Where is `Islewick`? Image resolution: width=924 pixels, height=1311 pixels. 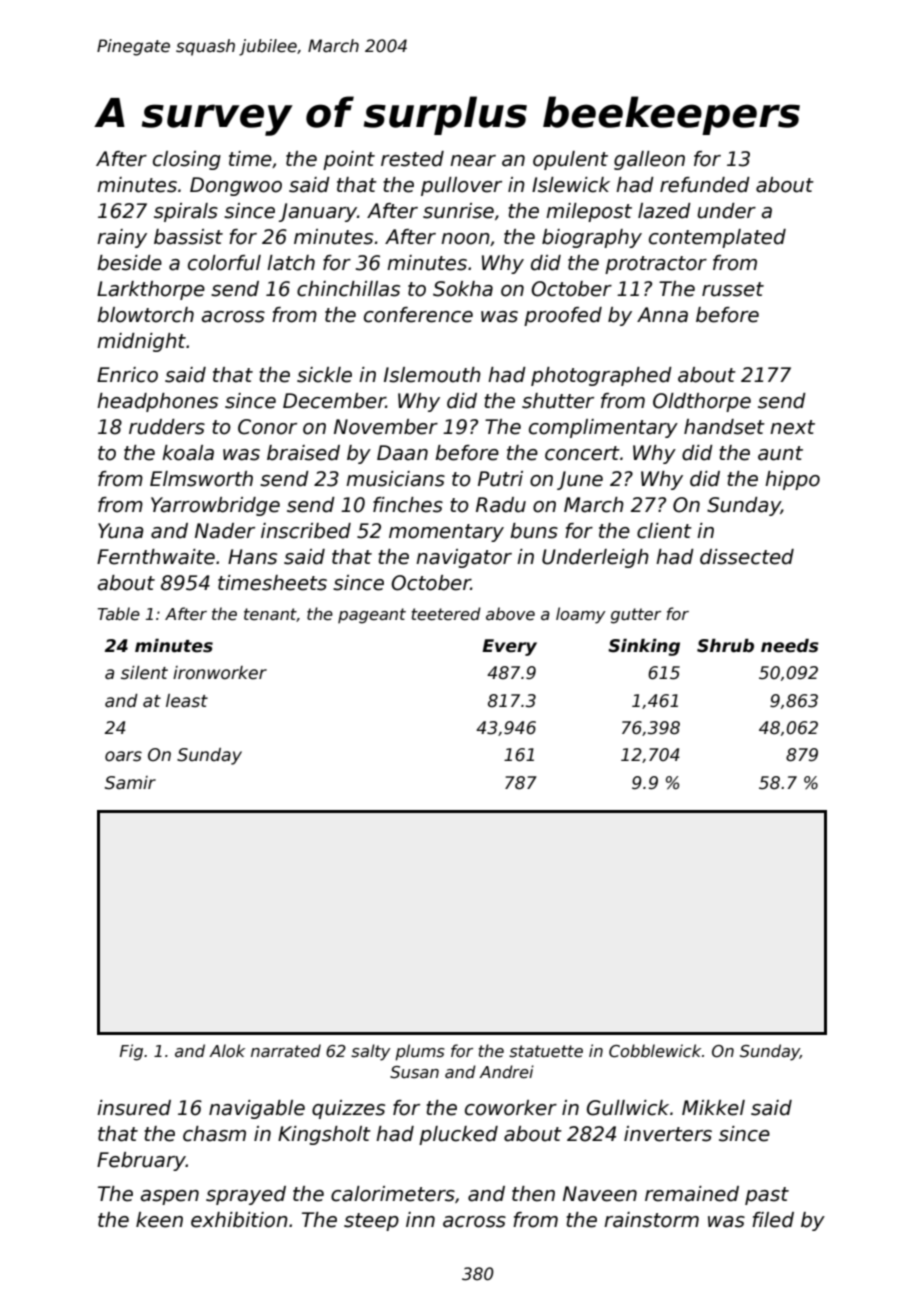
Islewick is located at coordinates (571, 185).
